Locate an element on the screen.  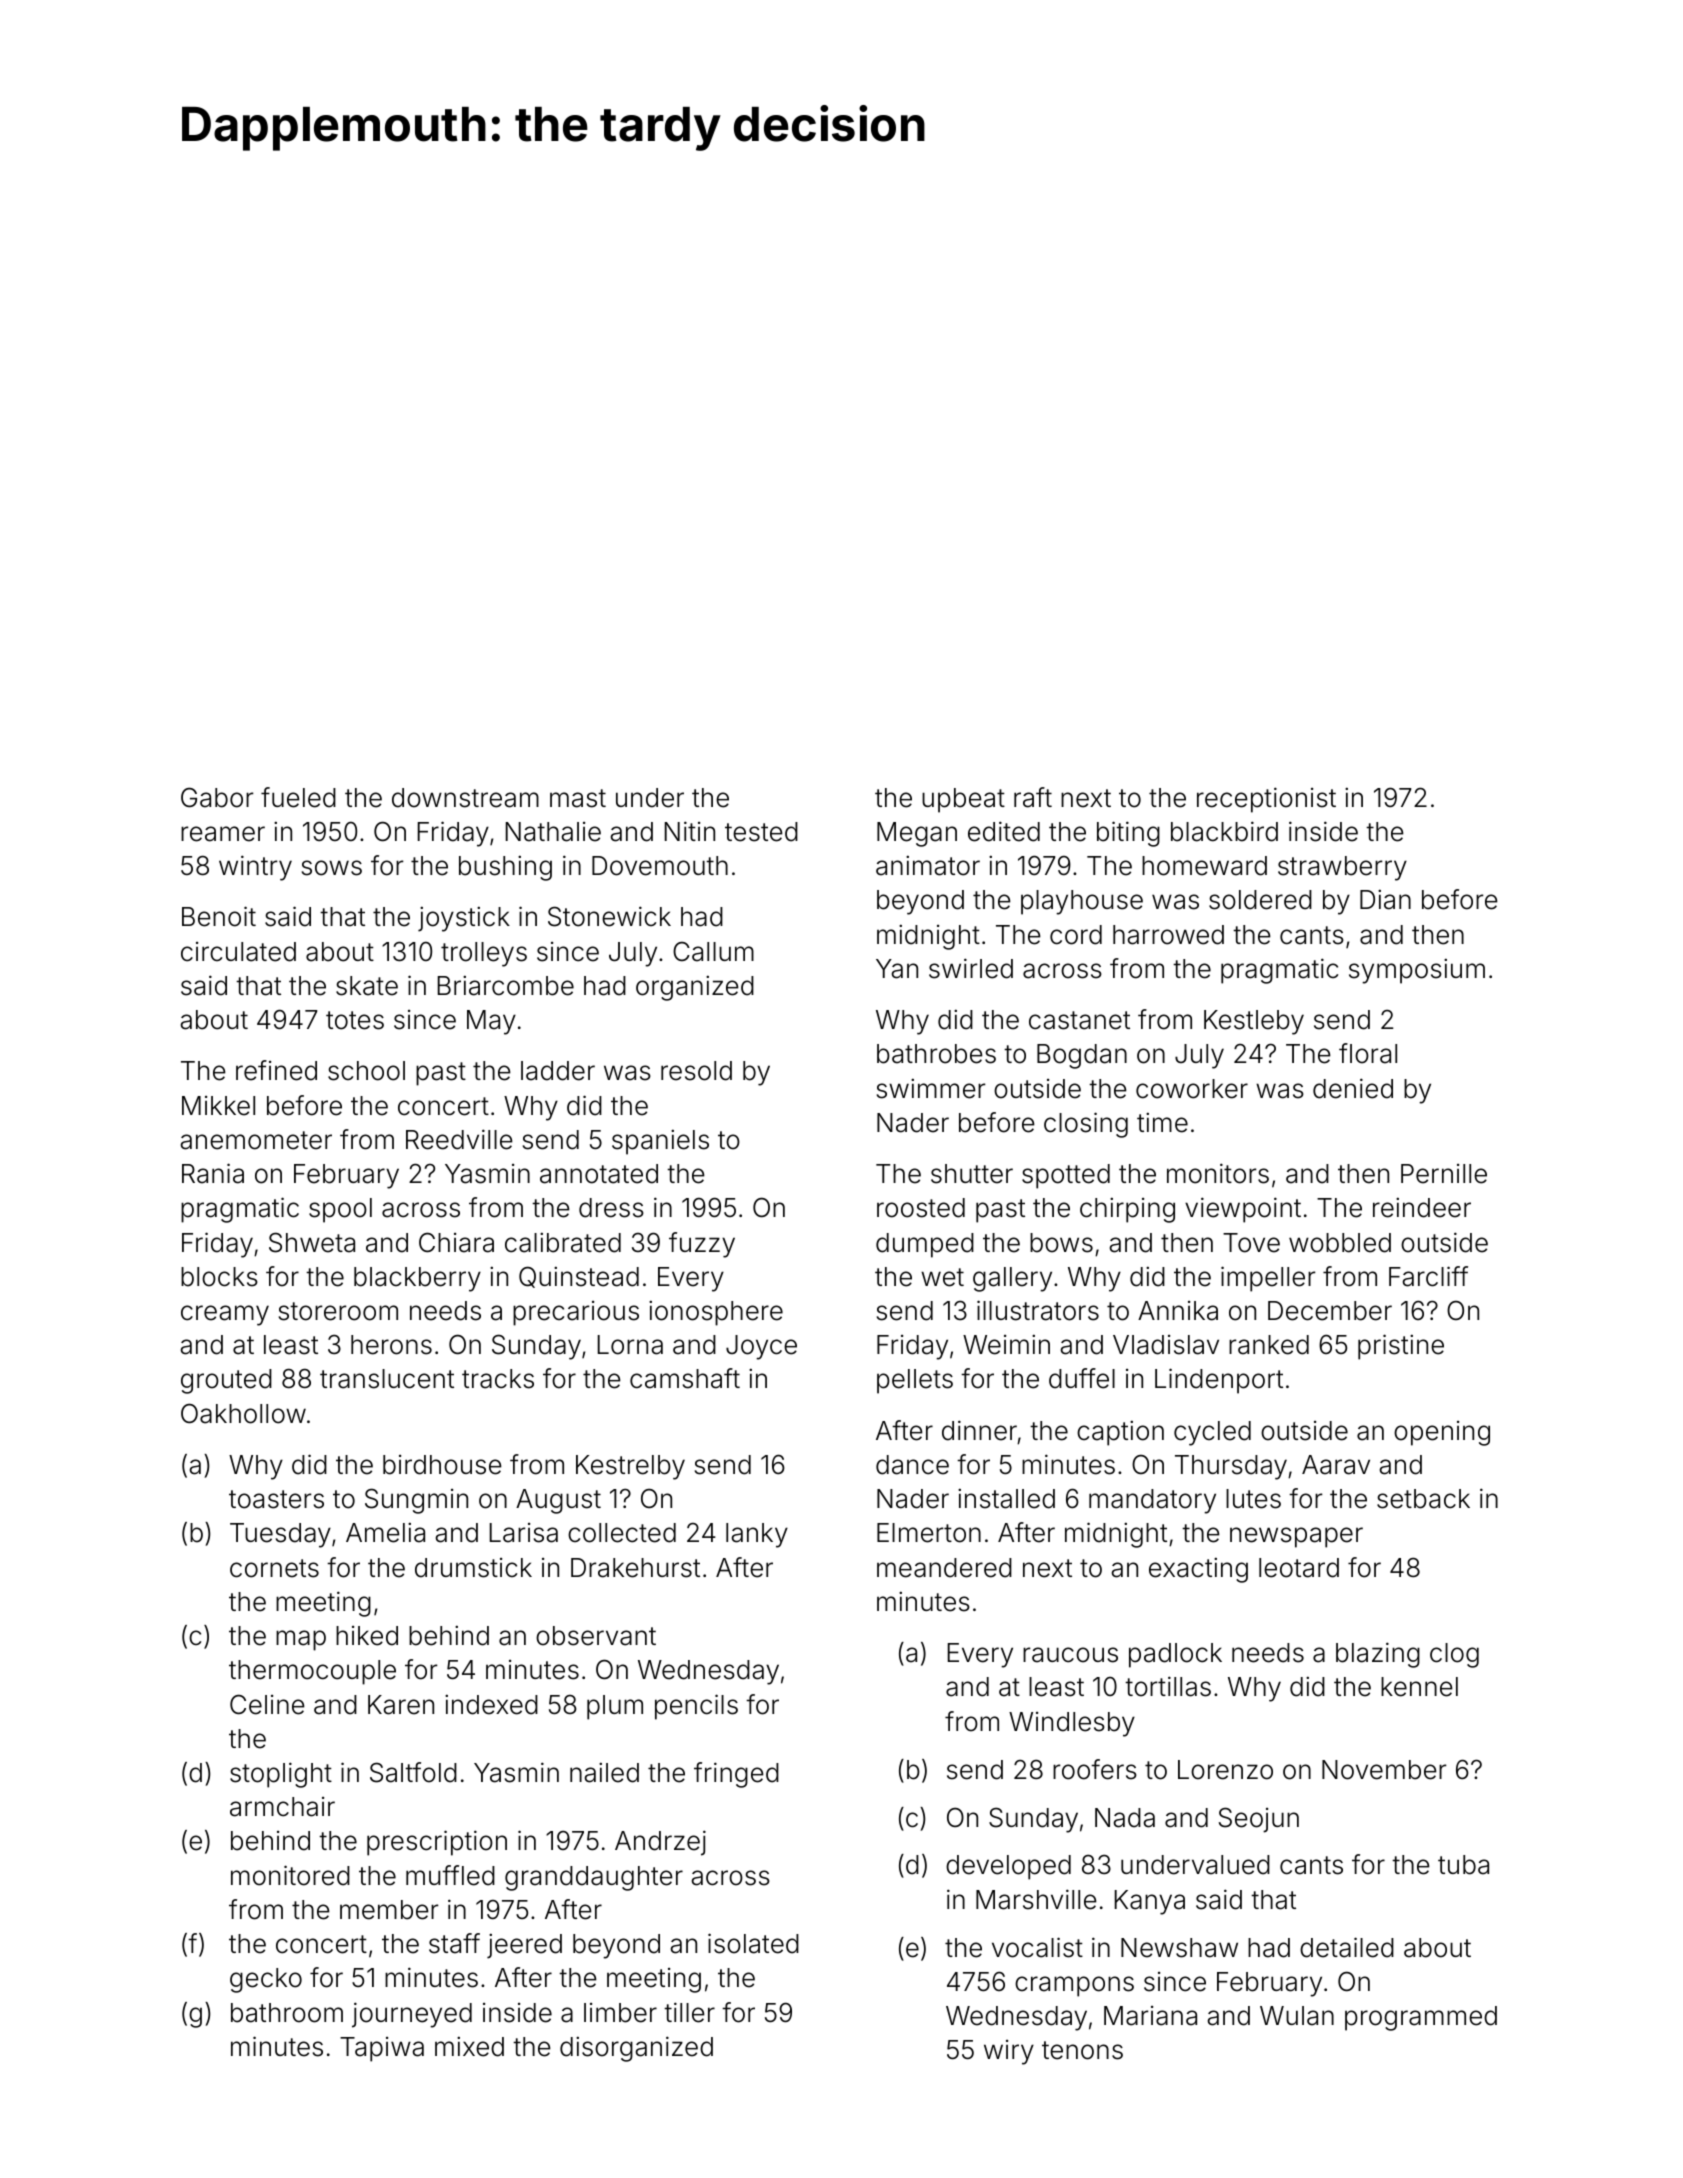
Gabor is located at coordinates (217, 797).
